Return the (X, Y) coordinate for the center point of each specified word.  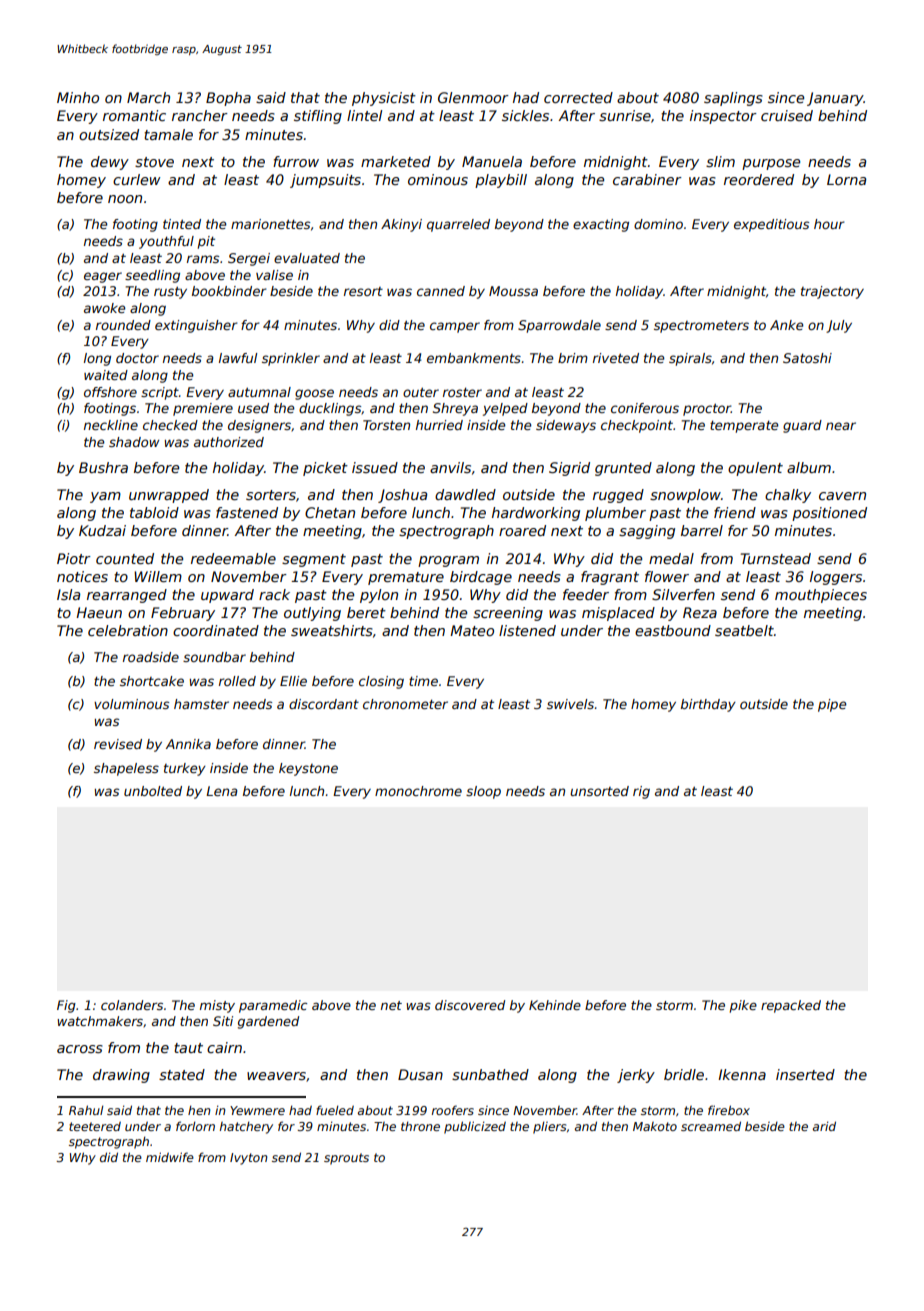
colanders (132, 1005)
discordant (324, 704)
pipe (832, 705)
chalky (788, 496)
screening (508, 614)
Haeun (99, 612)
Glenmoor (473, 97)
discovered (470, 1005)
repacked (791, 1006)
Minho (78, 97)
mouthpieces (821, 596)
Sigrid (569, 469)
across (80, 1049)
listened (527, 630)
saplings (733, 99)
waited (106, 375)
